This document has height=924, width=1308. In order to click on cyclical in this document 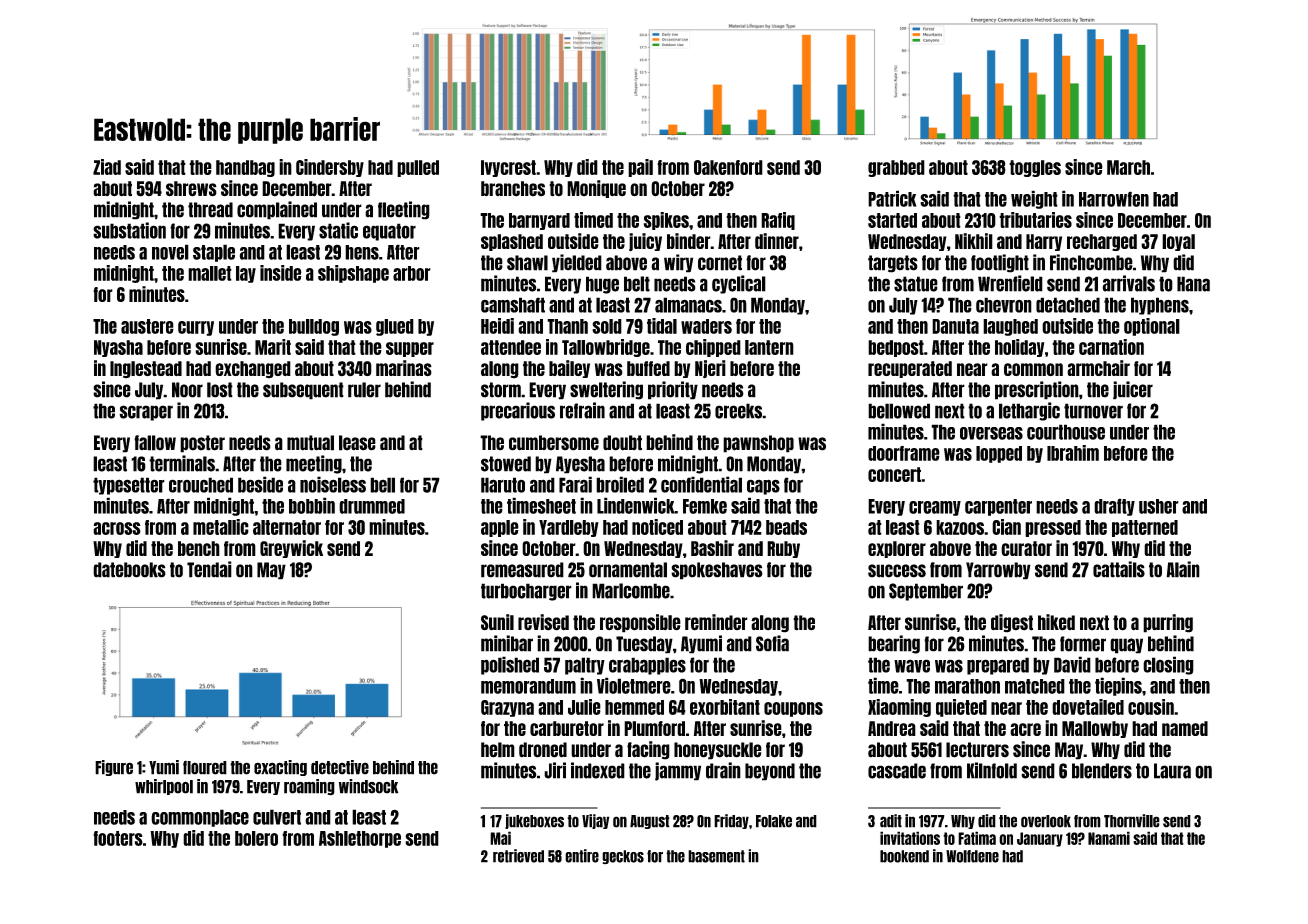, I will do `click(739, 284)`.
